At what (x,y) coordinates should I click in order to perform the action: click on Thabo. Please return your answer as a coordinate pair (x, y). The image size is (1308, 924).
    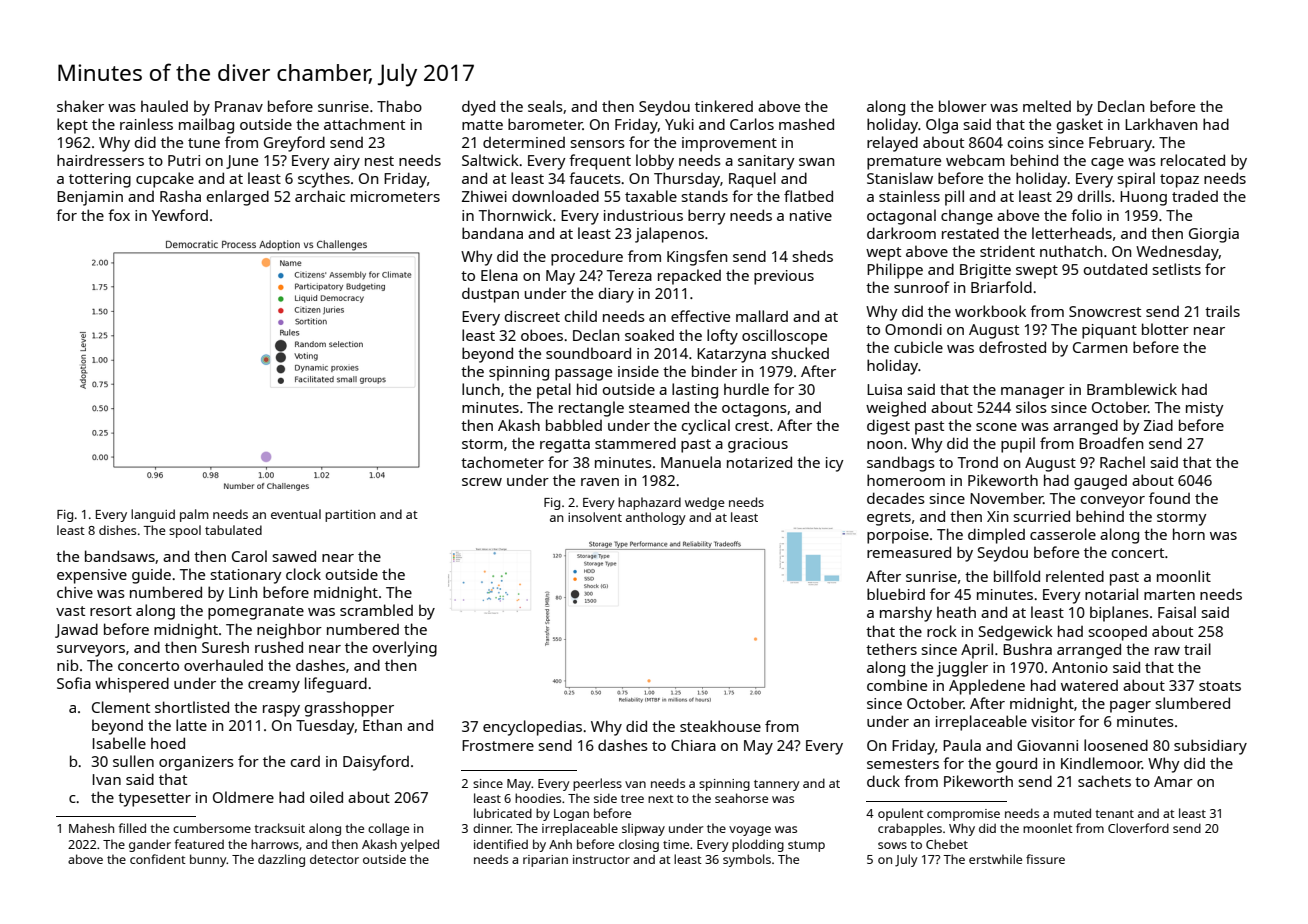
    Looking at the image, I should click on (399, 106).
